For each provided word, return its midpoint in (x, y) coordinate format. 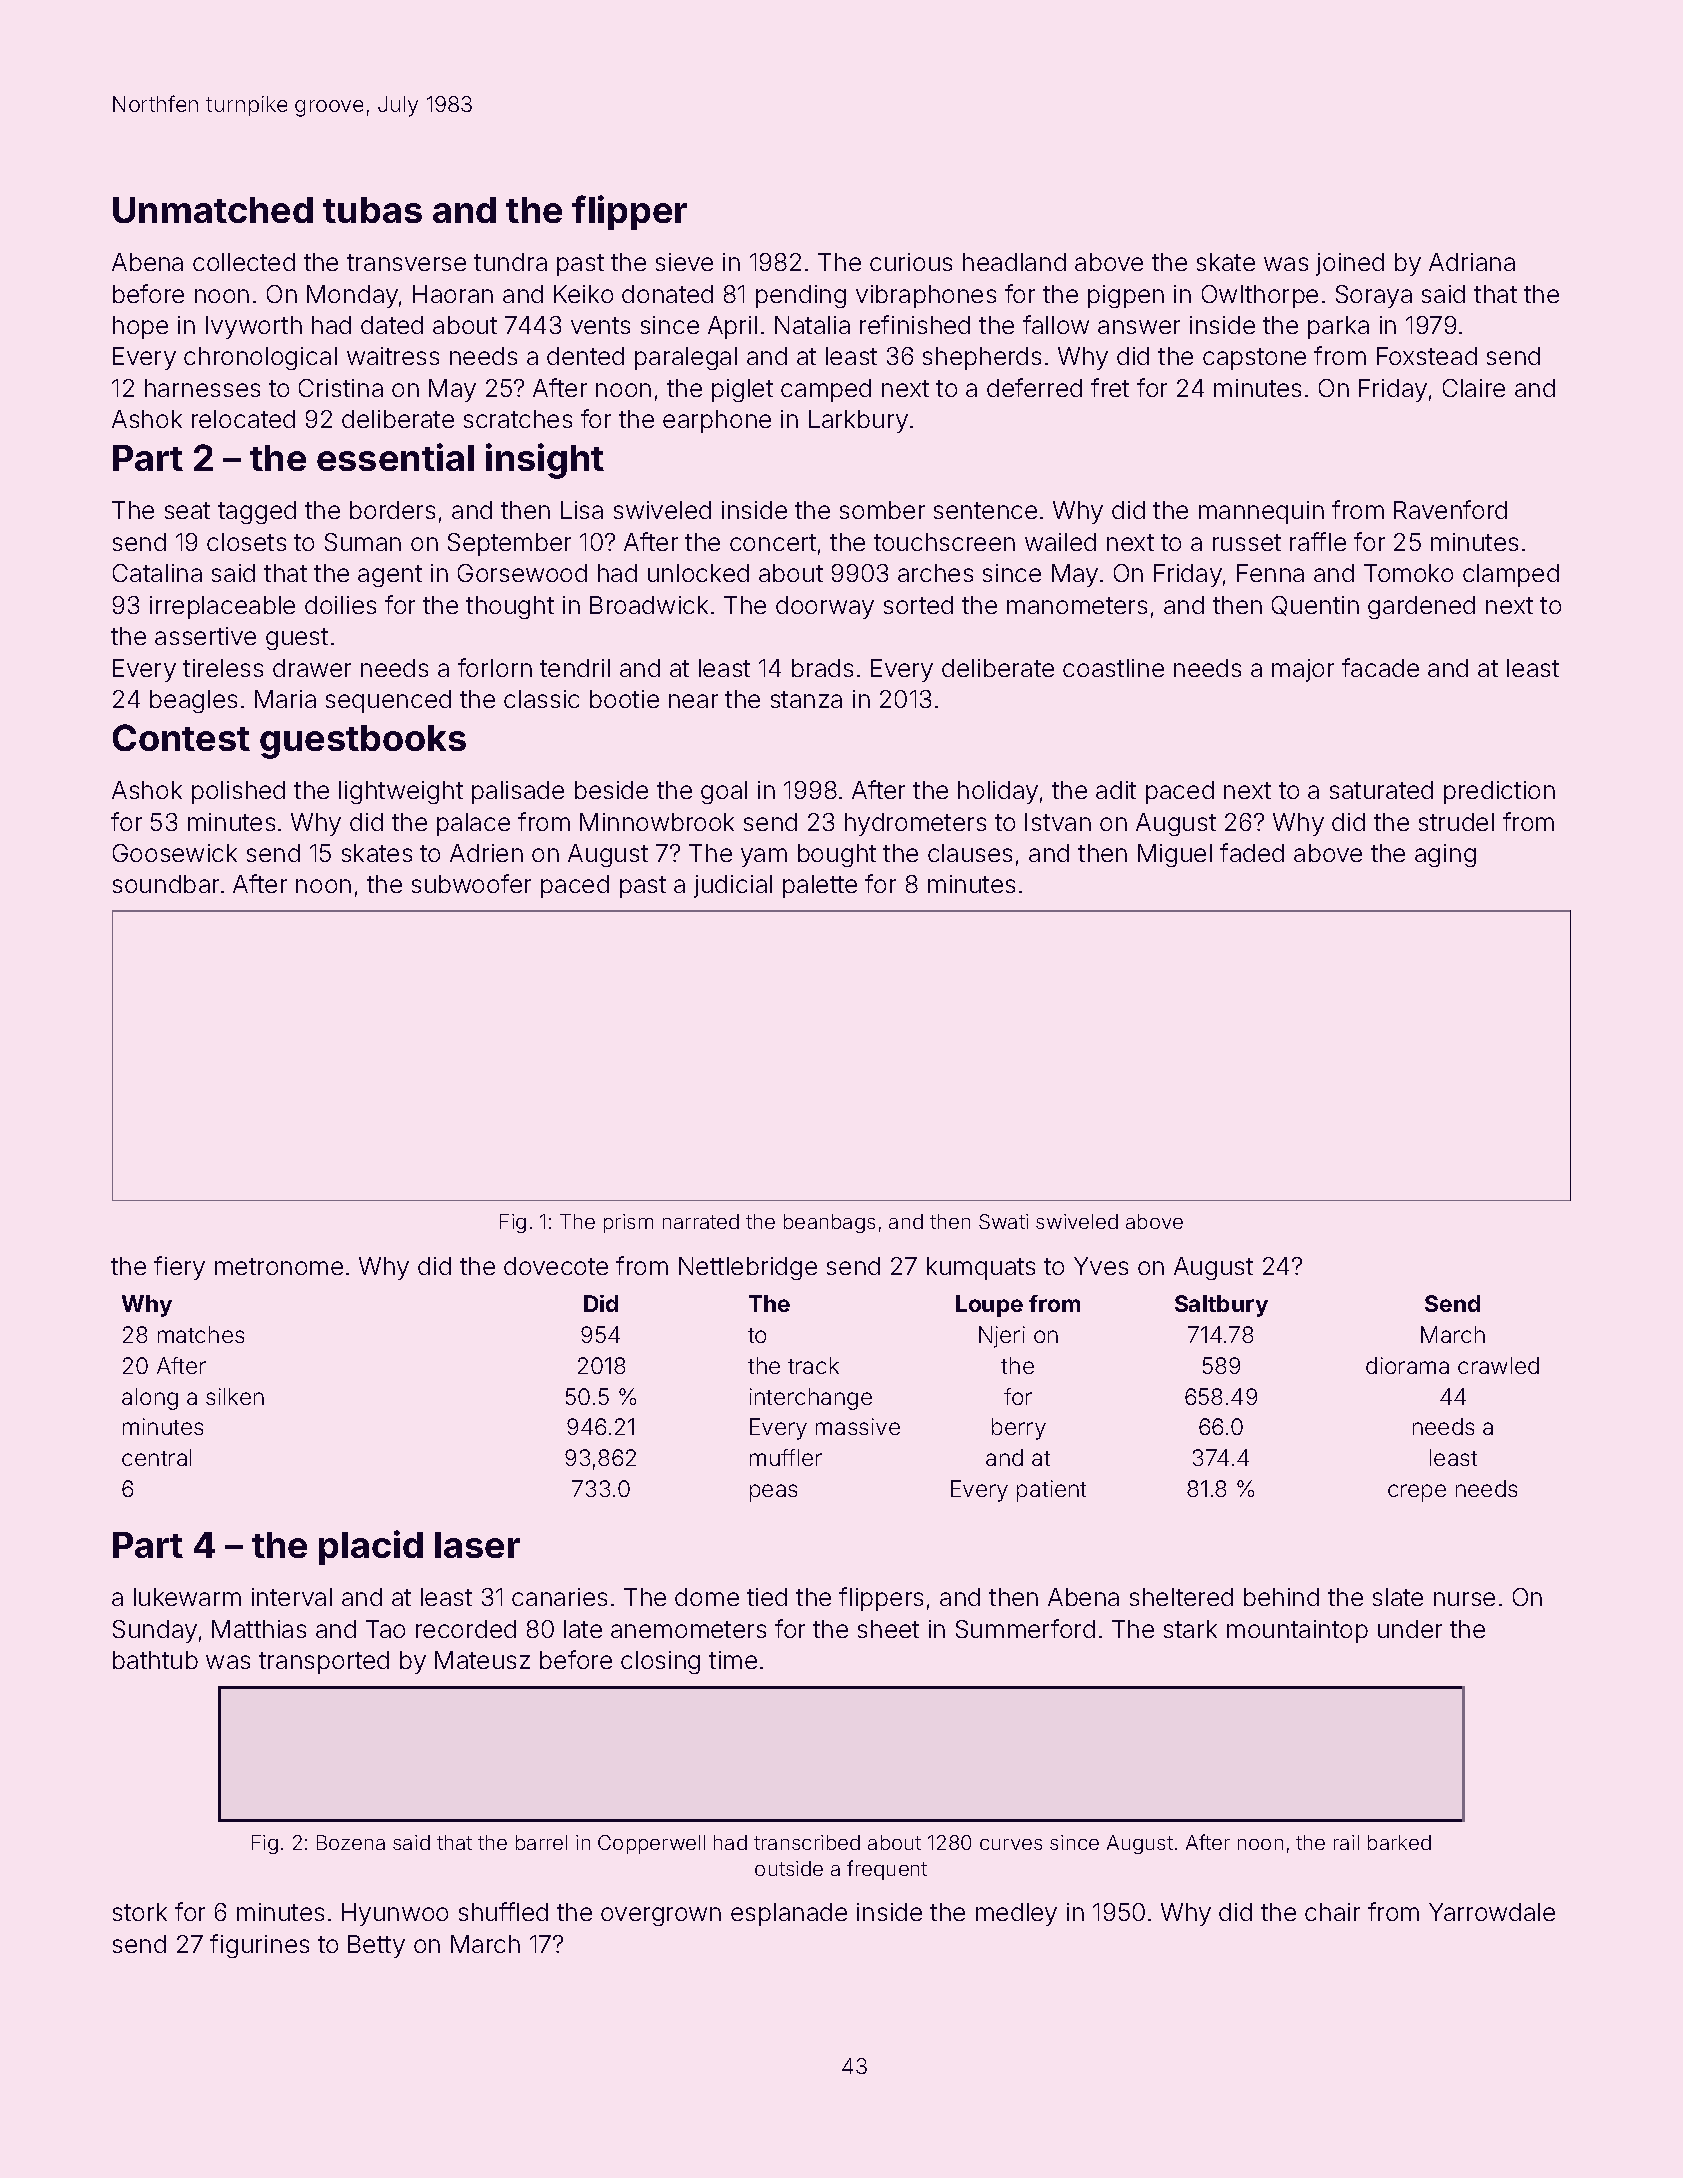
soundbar (166, 884)
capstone (1254, 359)
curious (911, 262)
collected (244, 262)
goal (724, 792)
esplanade (789, 1914)
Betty (376, 1946)
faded (1252, 852)
